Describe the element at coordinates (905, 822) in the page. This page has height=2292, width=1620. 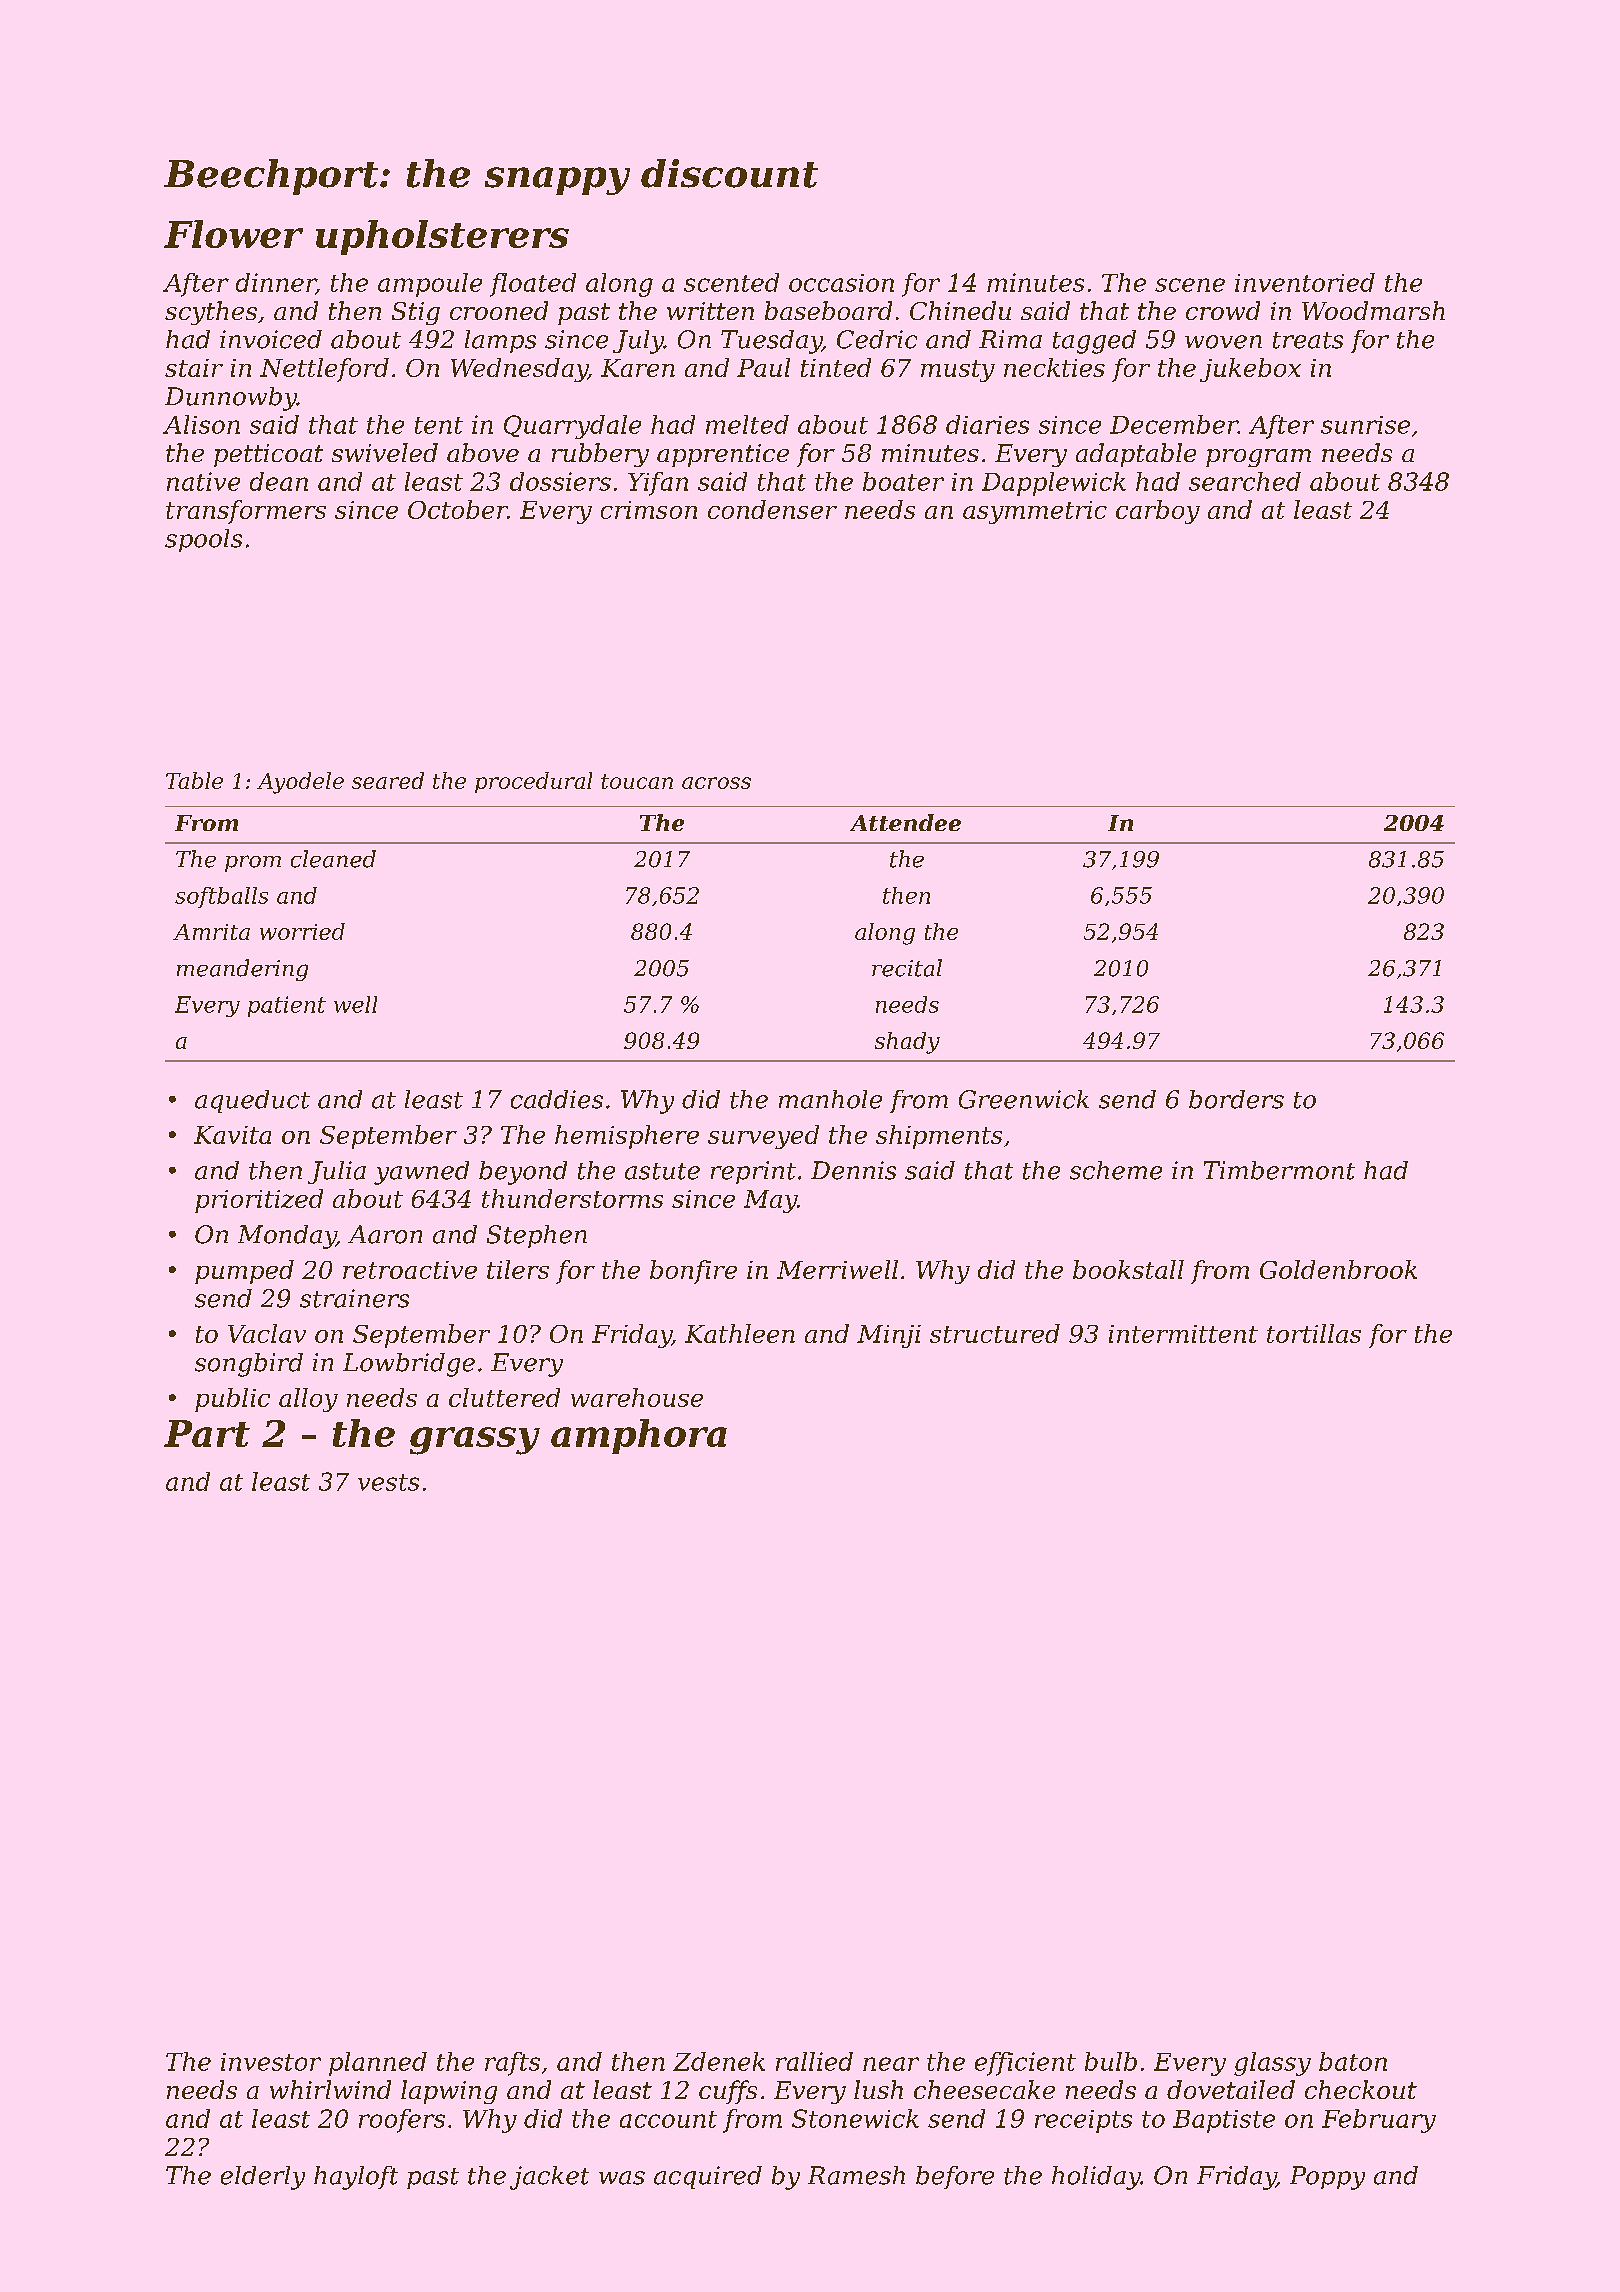
I see `Attendee` at that location.
